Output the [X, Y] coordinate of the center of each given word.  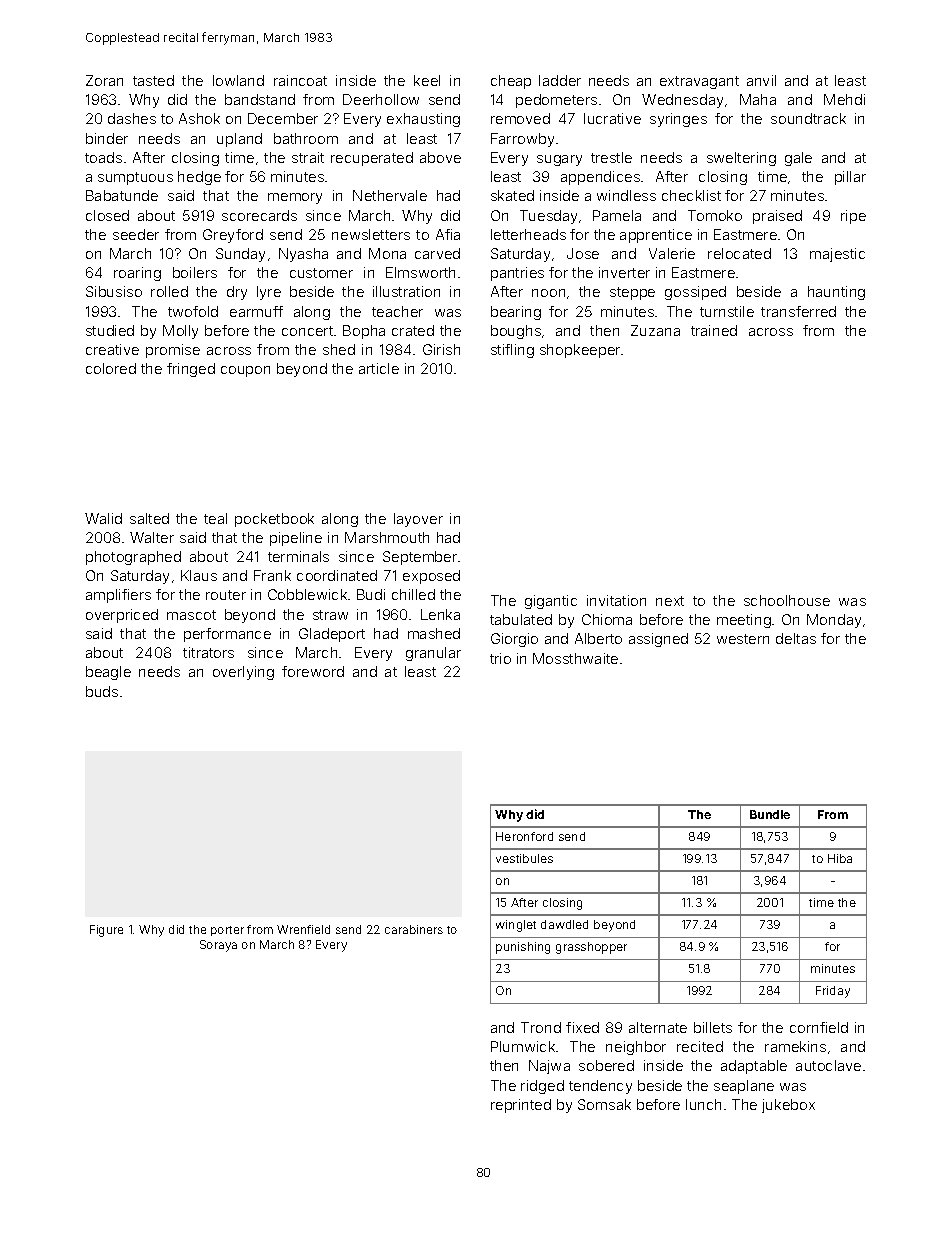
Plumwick [523, 1046]
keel [427, 80]
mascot [191, 615]
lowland [238, 80]
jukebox [788, 1106]
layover [418, 520]
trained [714, 330]
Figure [106, 931]
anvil [761, 80]
